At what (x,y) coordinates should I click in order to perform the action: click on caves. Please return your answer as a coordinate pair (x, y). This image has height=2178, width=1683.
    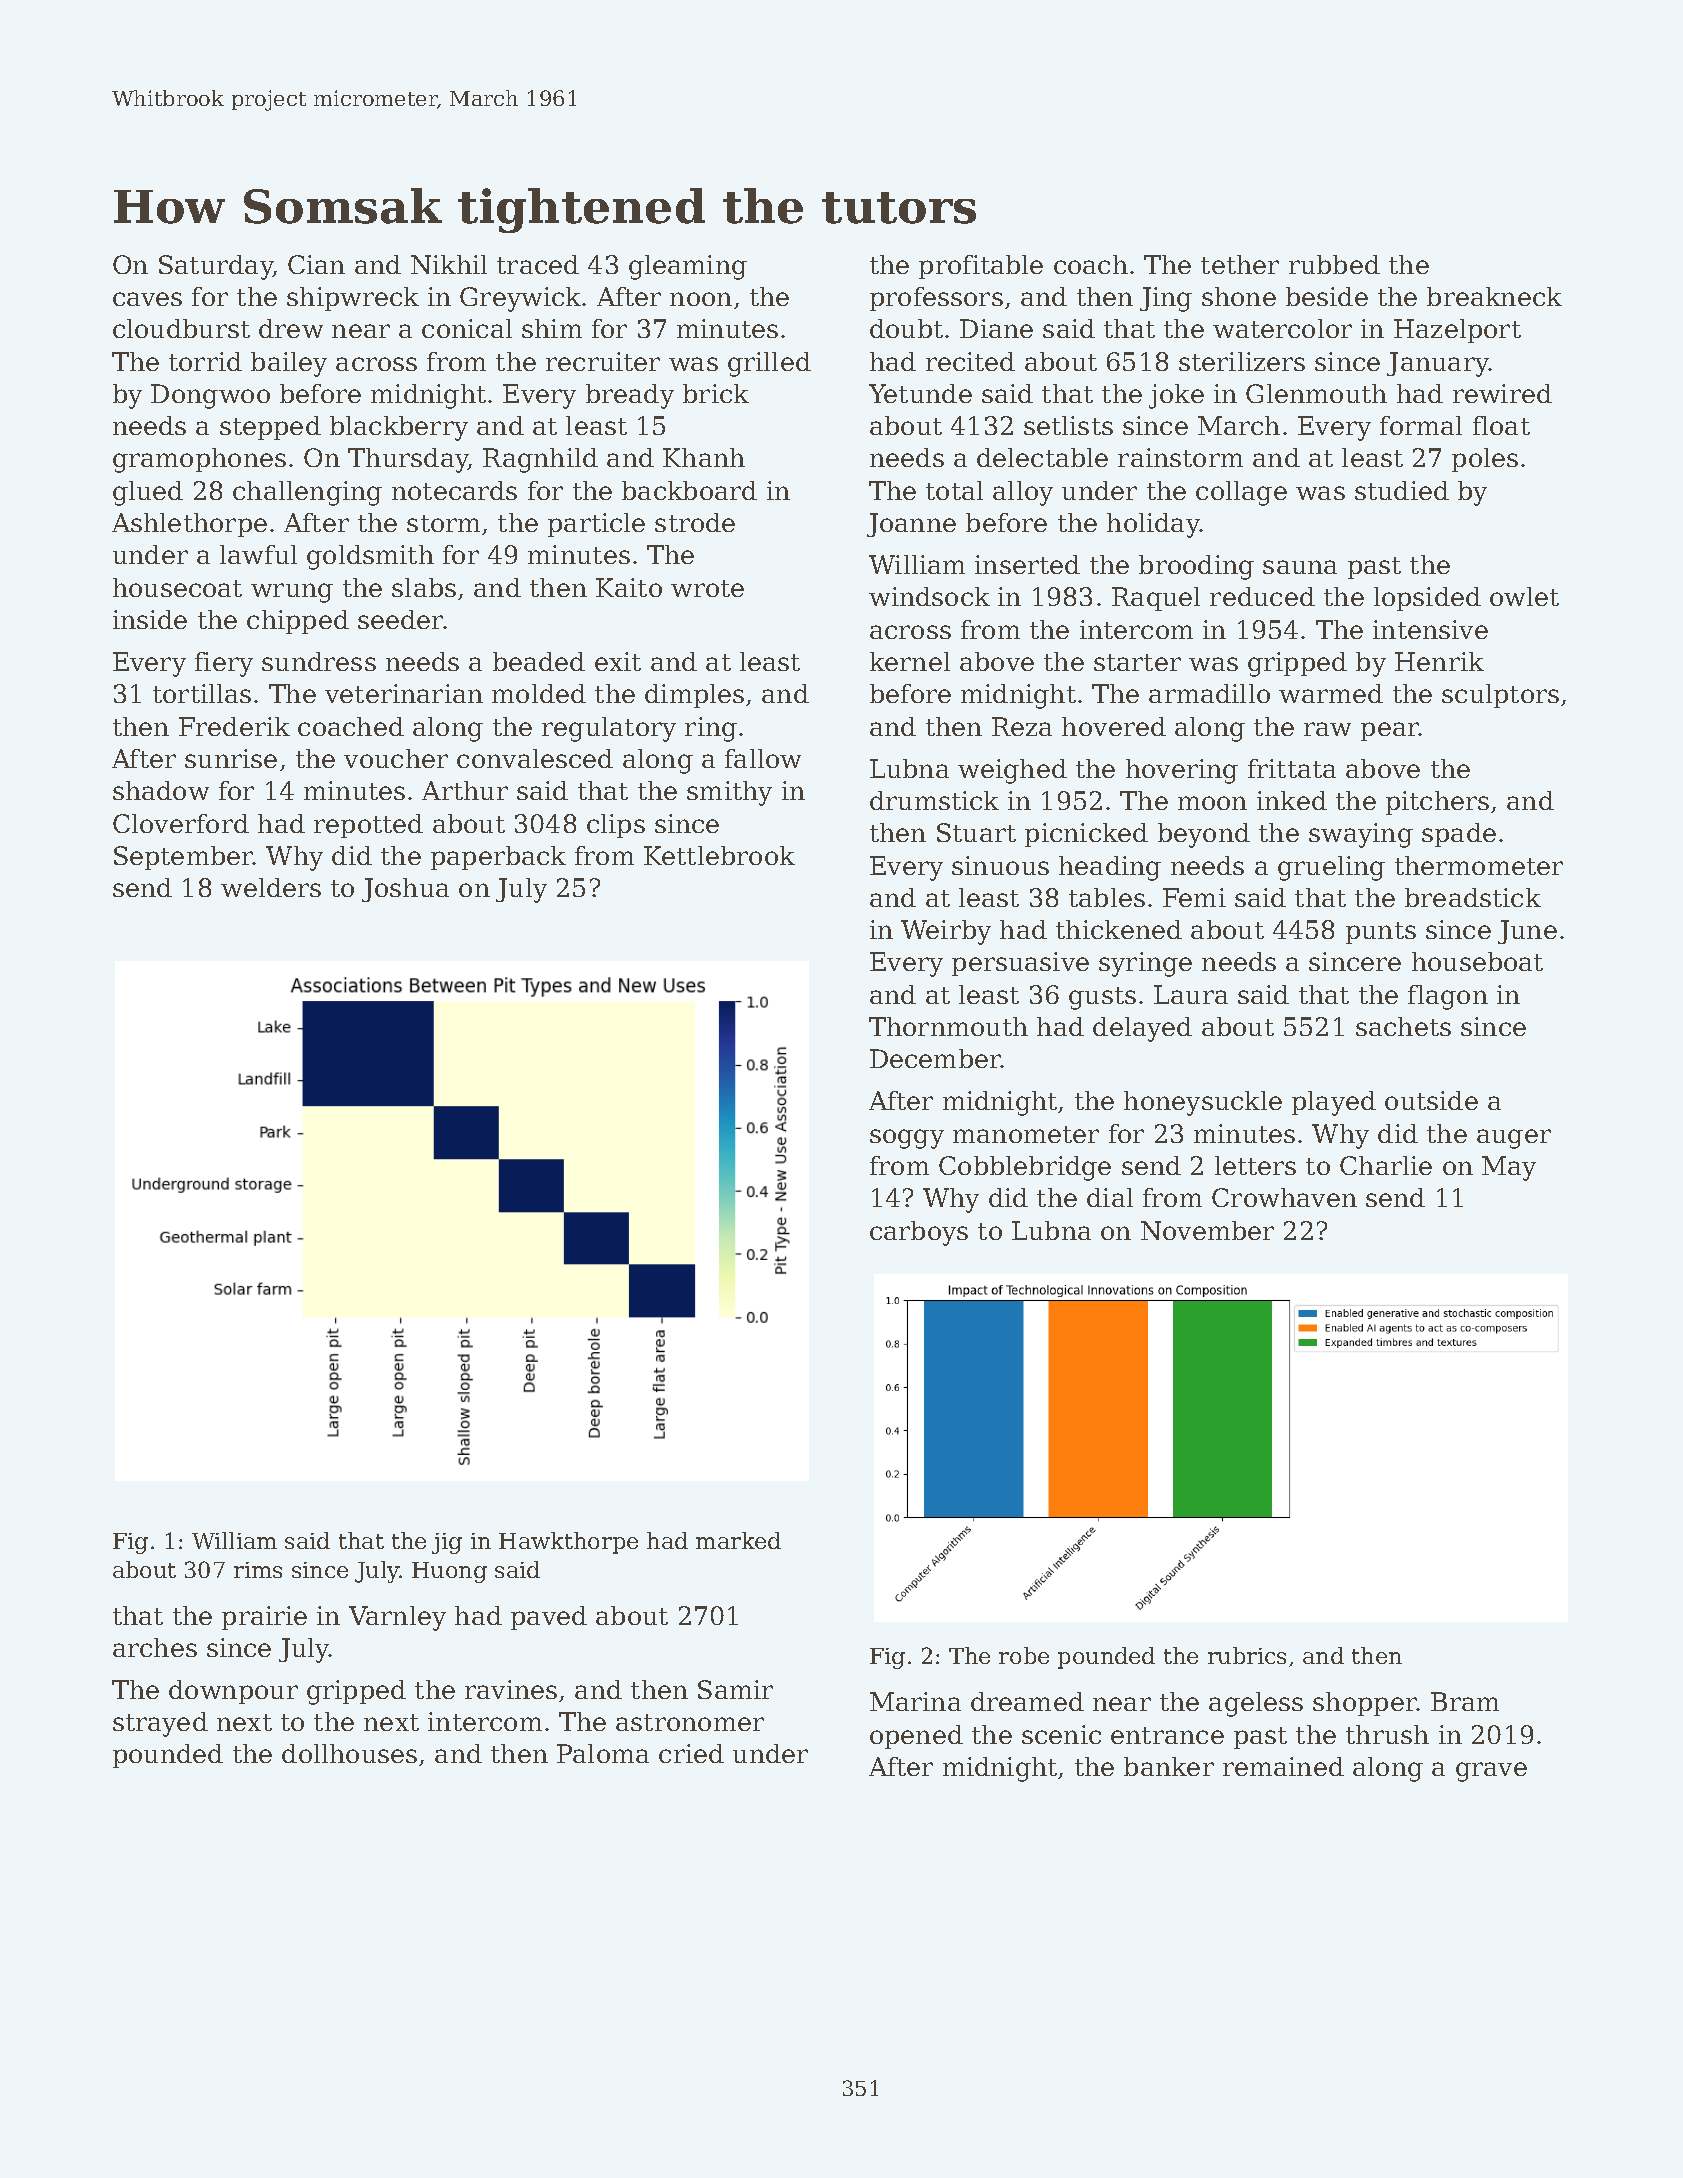
    Looking at the image, I should click on (147, 299).
